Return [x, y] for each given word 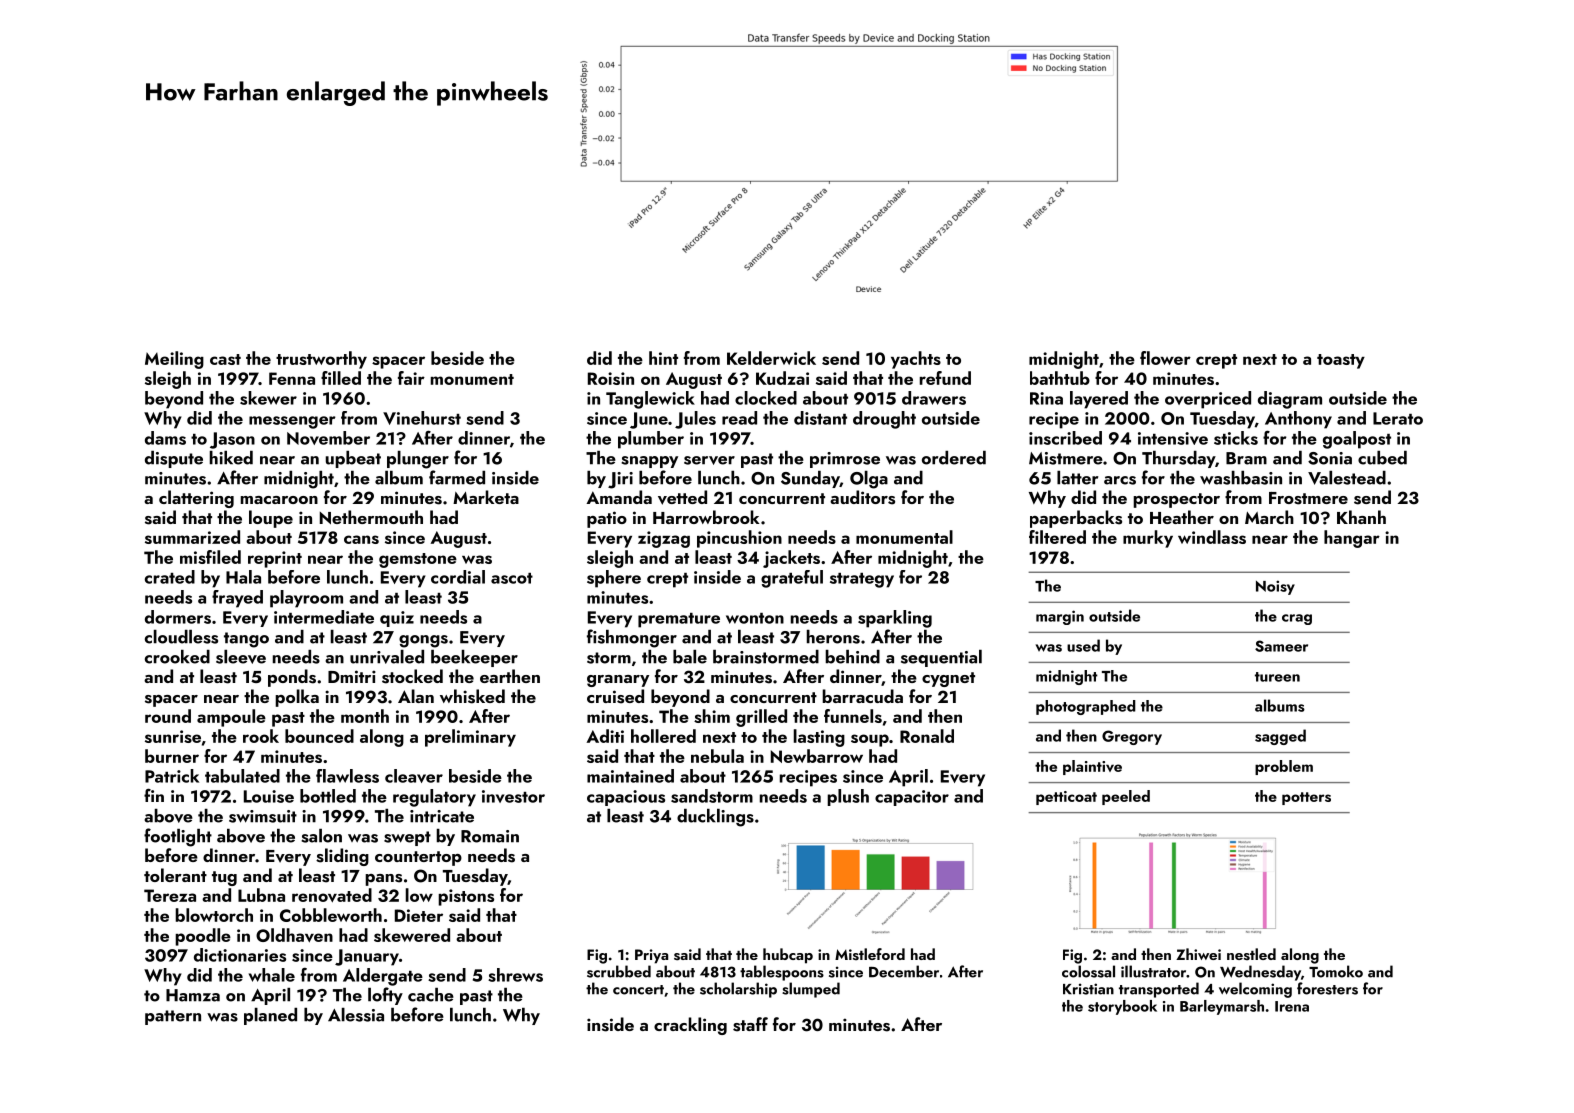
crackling [690, 1026]
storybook [1122, 1007]
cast [225, 359]
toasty [1341, 361]
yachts [916, 360]
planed [270, 1016]
